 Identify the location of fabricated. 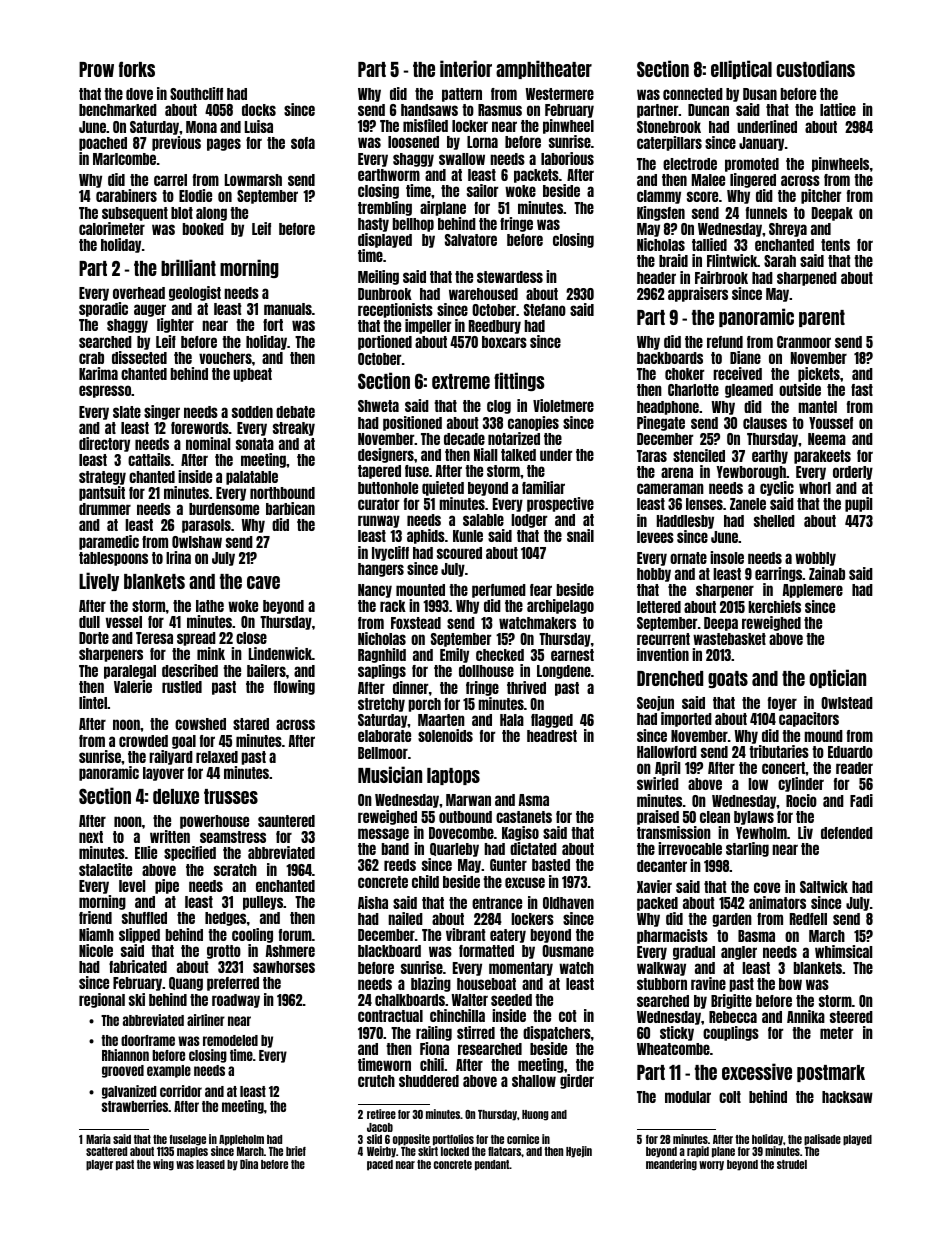
(138, 966).
